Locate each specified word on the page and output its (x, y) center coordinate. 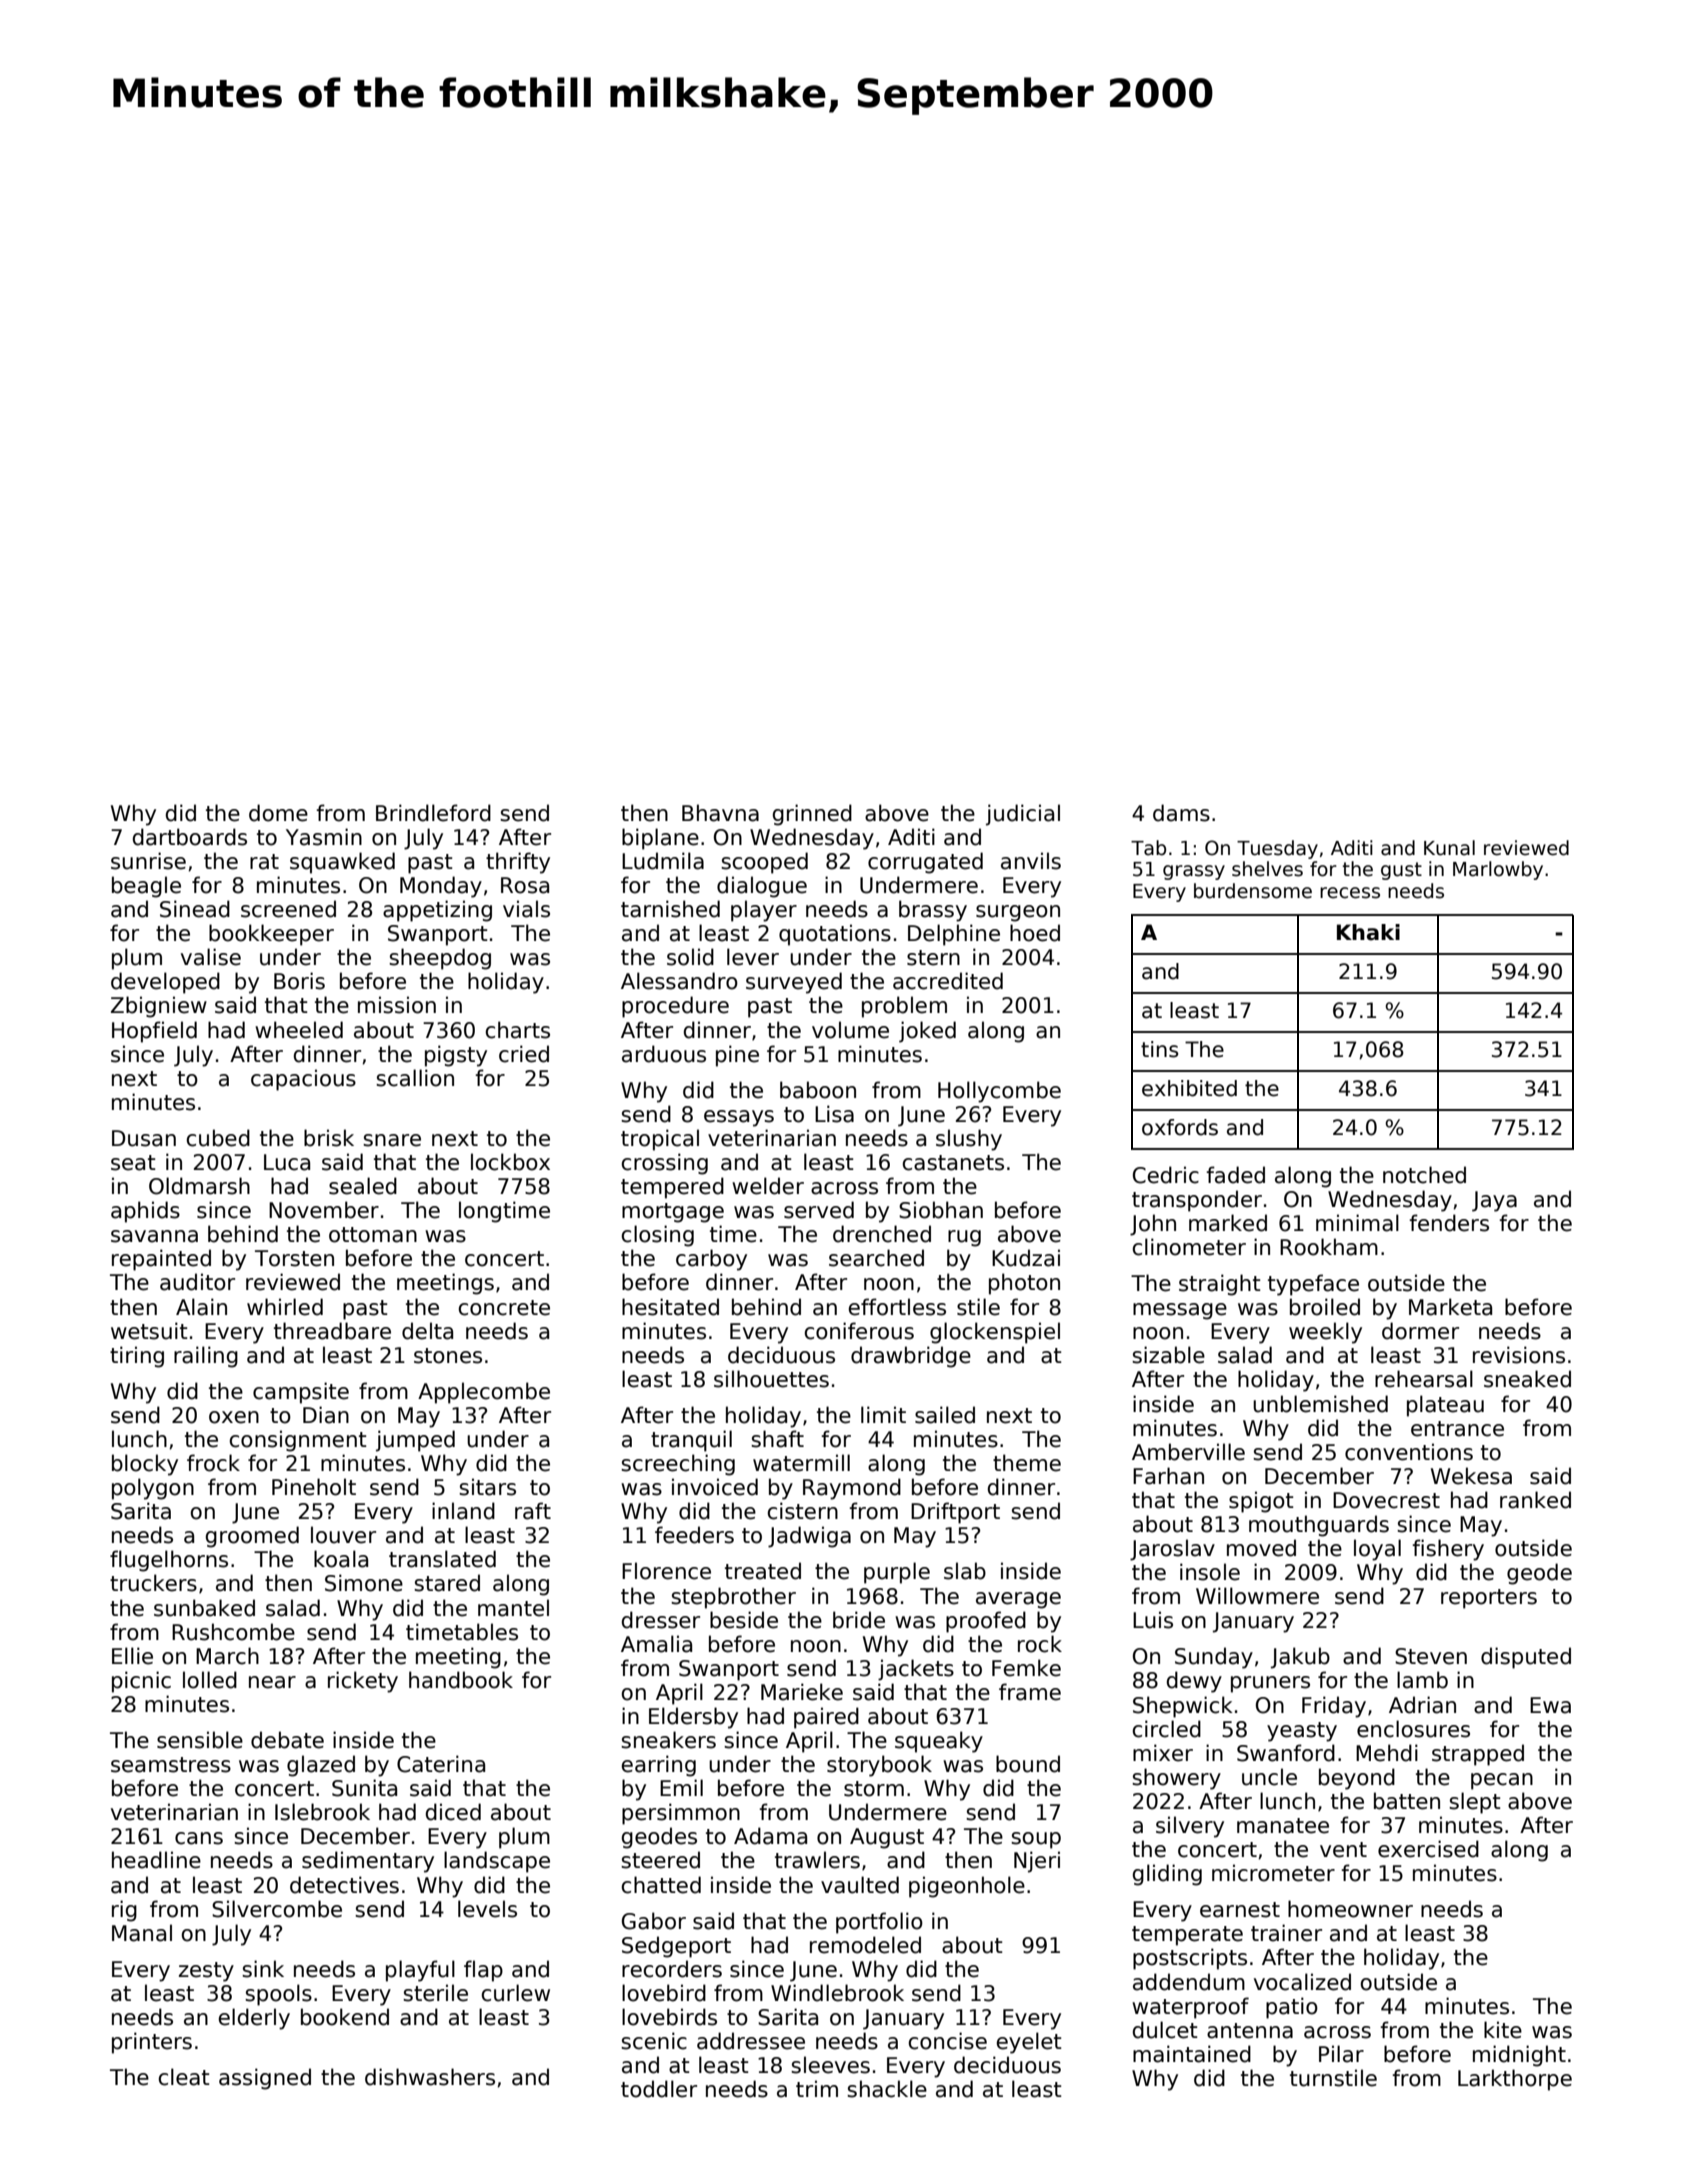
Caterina (441, 1764)
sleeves (830, 2065)
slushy (969, 1140)
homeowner (1350, 1909)
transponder (1197, 1201)
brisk (329, 1138)
